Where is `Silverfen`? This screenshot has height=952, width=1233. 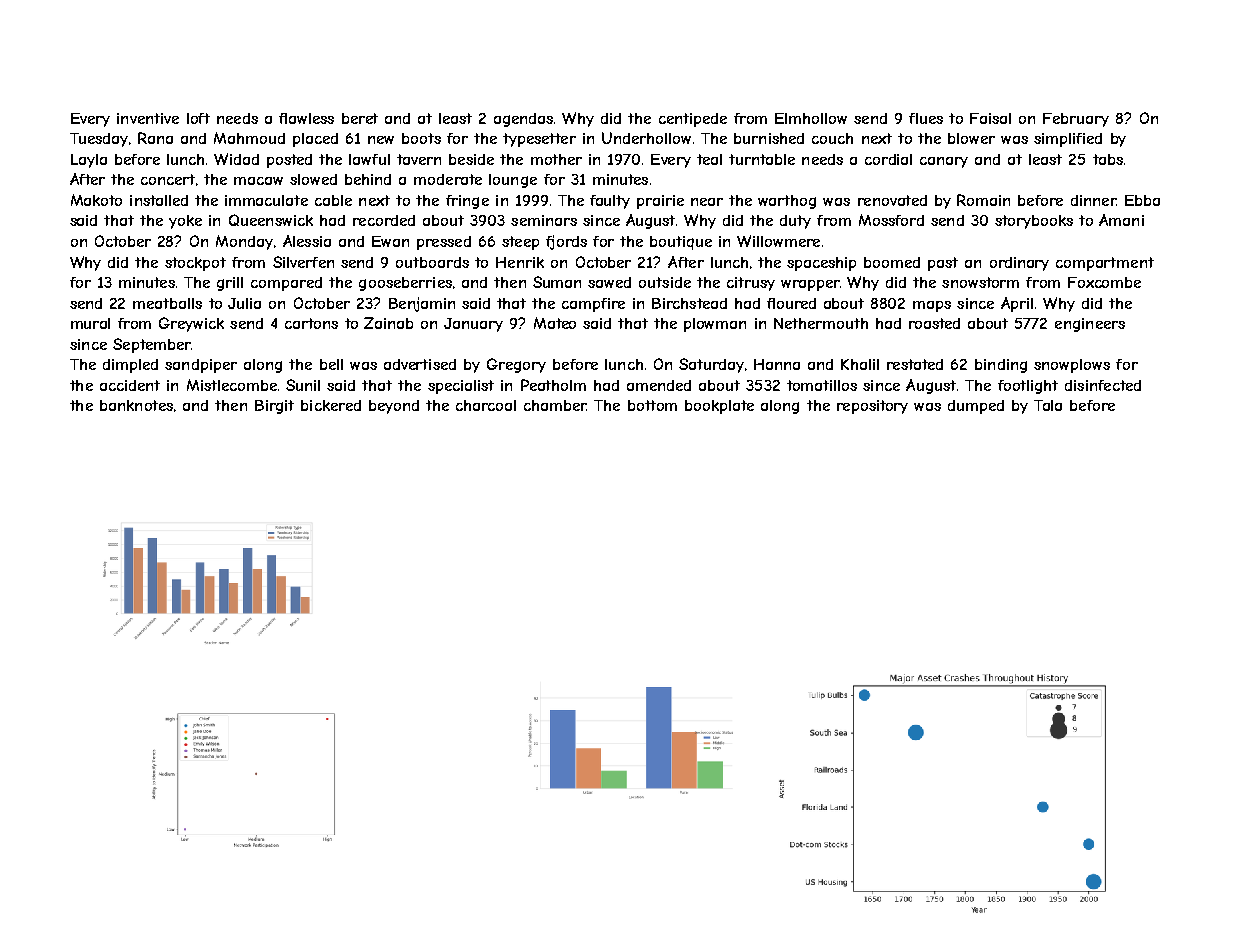
Silverfen is located at coordinates (303, 262).
